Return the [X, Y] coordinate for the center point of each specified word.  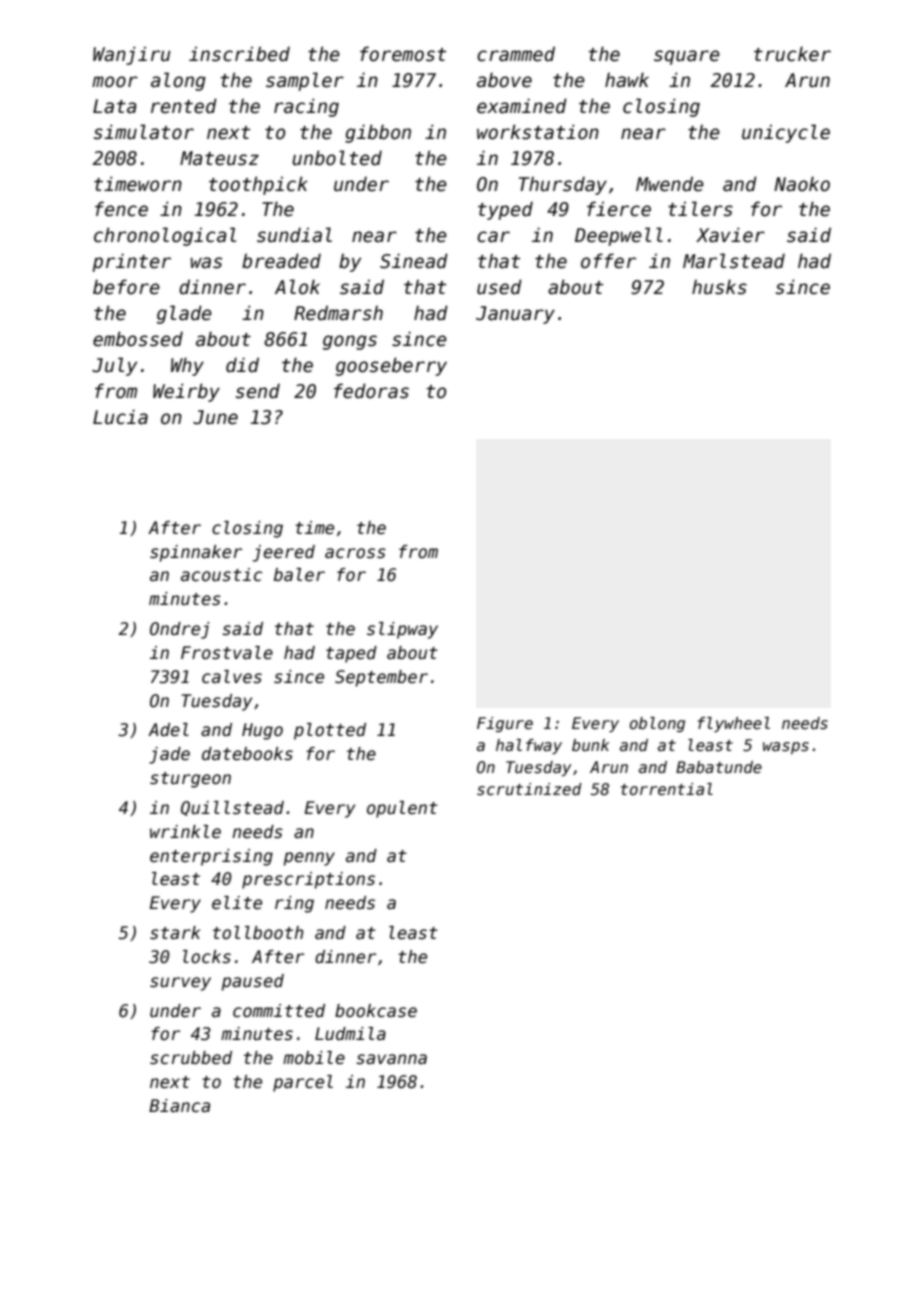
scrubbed [191, 1058]
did [242, 365]
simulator [144, 132]
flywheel [734, 724]
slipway [402, 630]
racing [306, 107]
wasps [786, 748]
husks [719, 287]
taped [351, 654]
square [687, 57]
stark [175, 933]
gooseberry [391, 366]
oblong [657, 724]
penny [309, 859]
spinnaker [196, 553]
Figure [505, 724]
